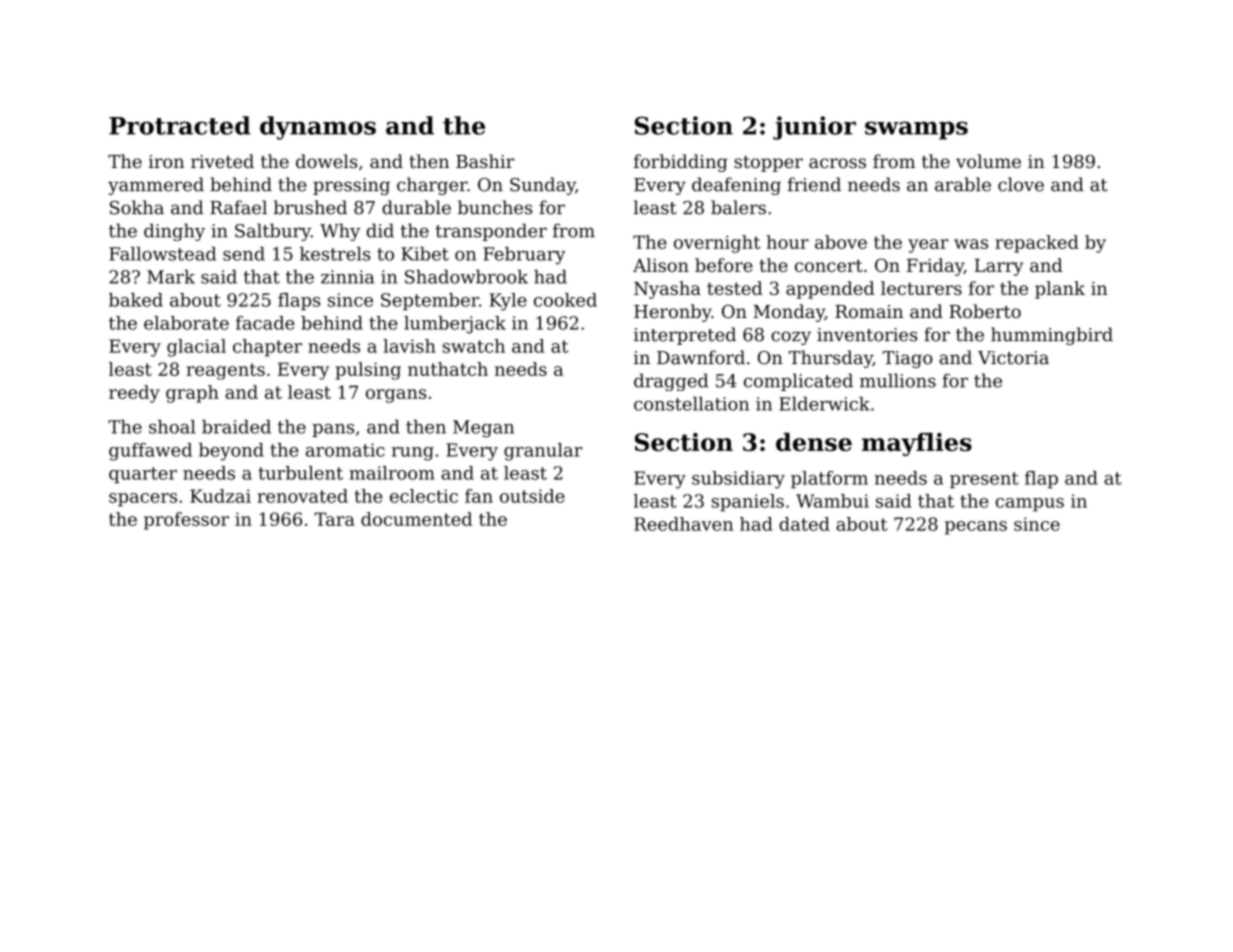 Image resolution: width=1233 pixels, height=952 pixels. Describe the element at coordinates (921, 288) in the screenshot. I see `lecturers` at that location.
